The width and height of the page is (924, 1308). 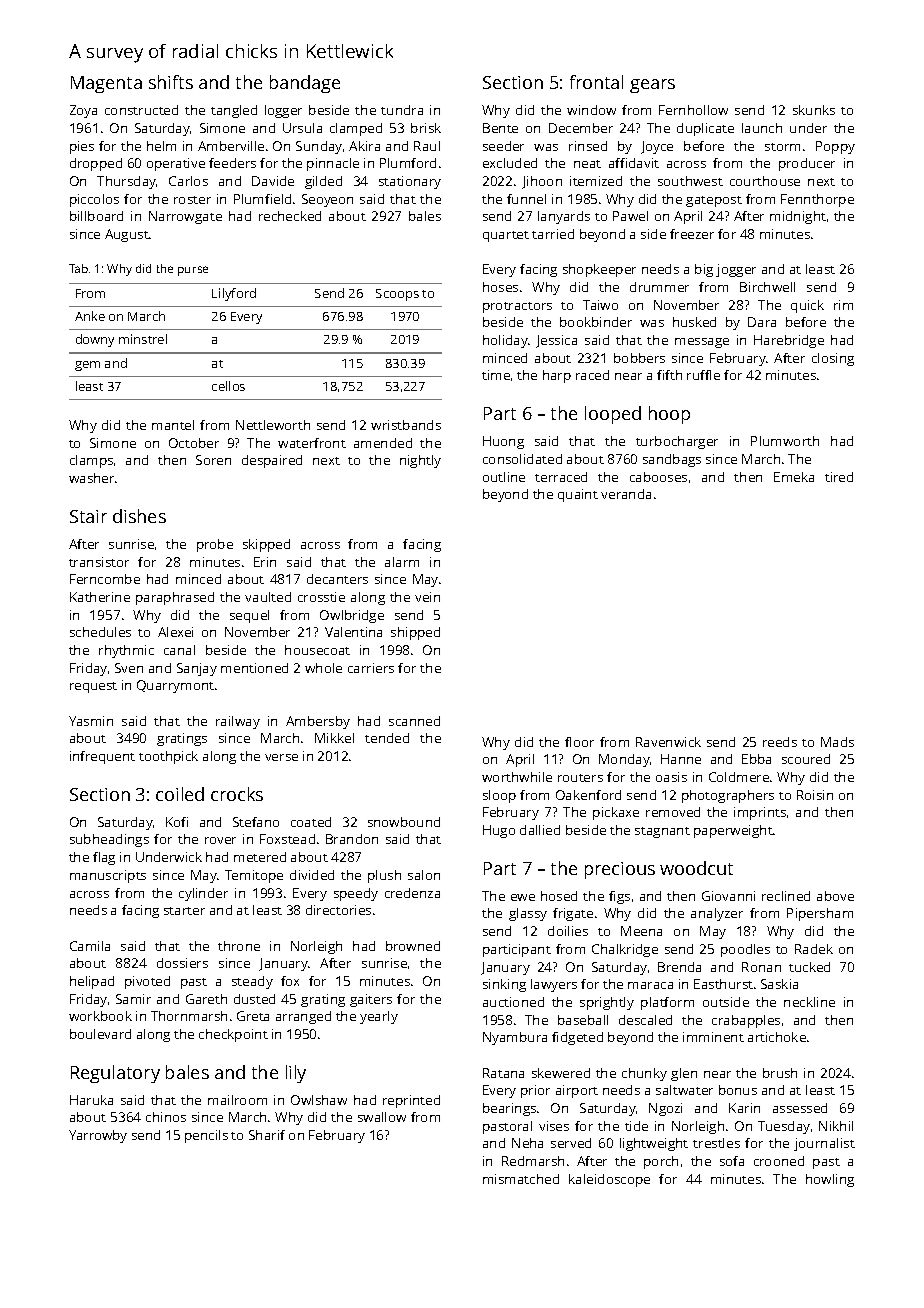 I want to click on scanned, so click(x=414, y=721).
